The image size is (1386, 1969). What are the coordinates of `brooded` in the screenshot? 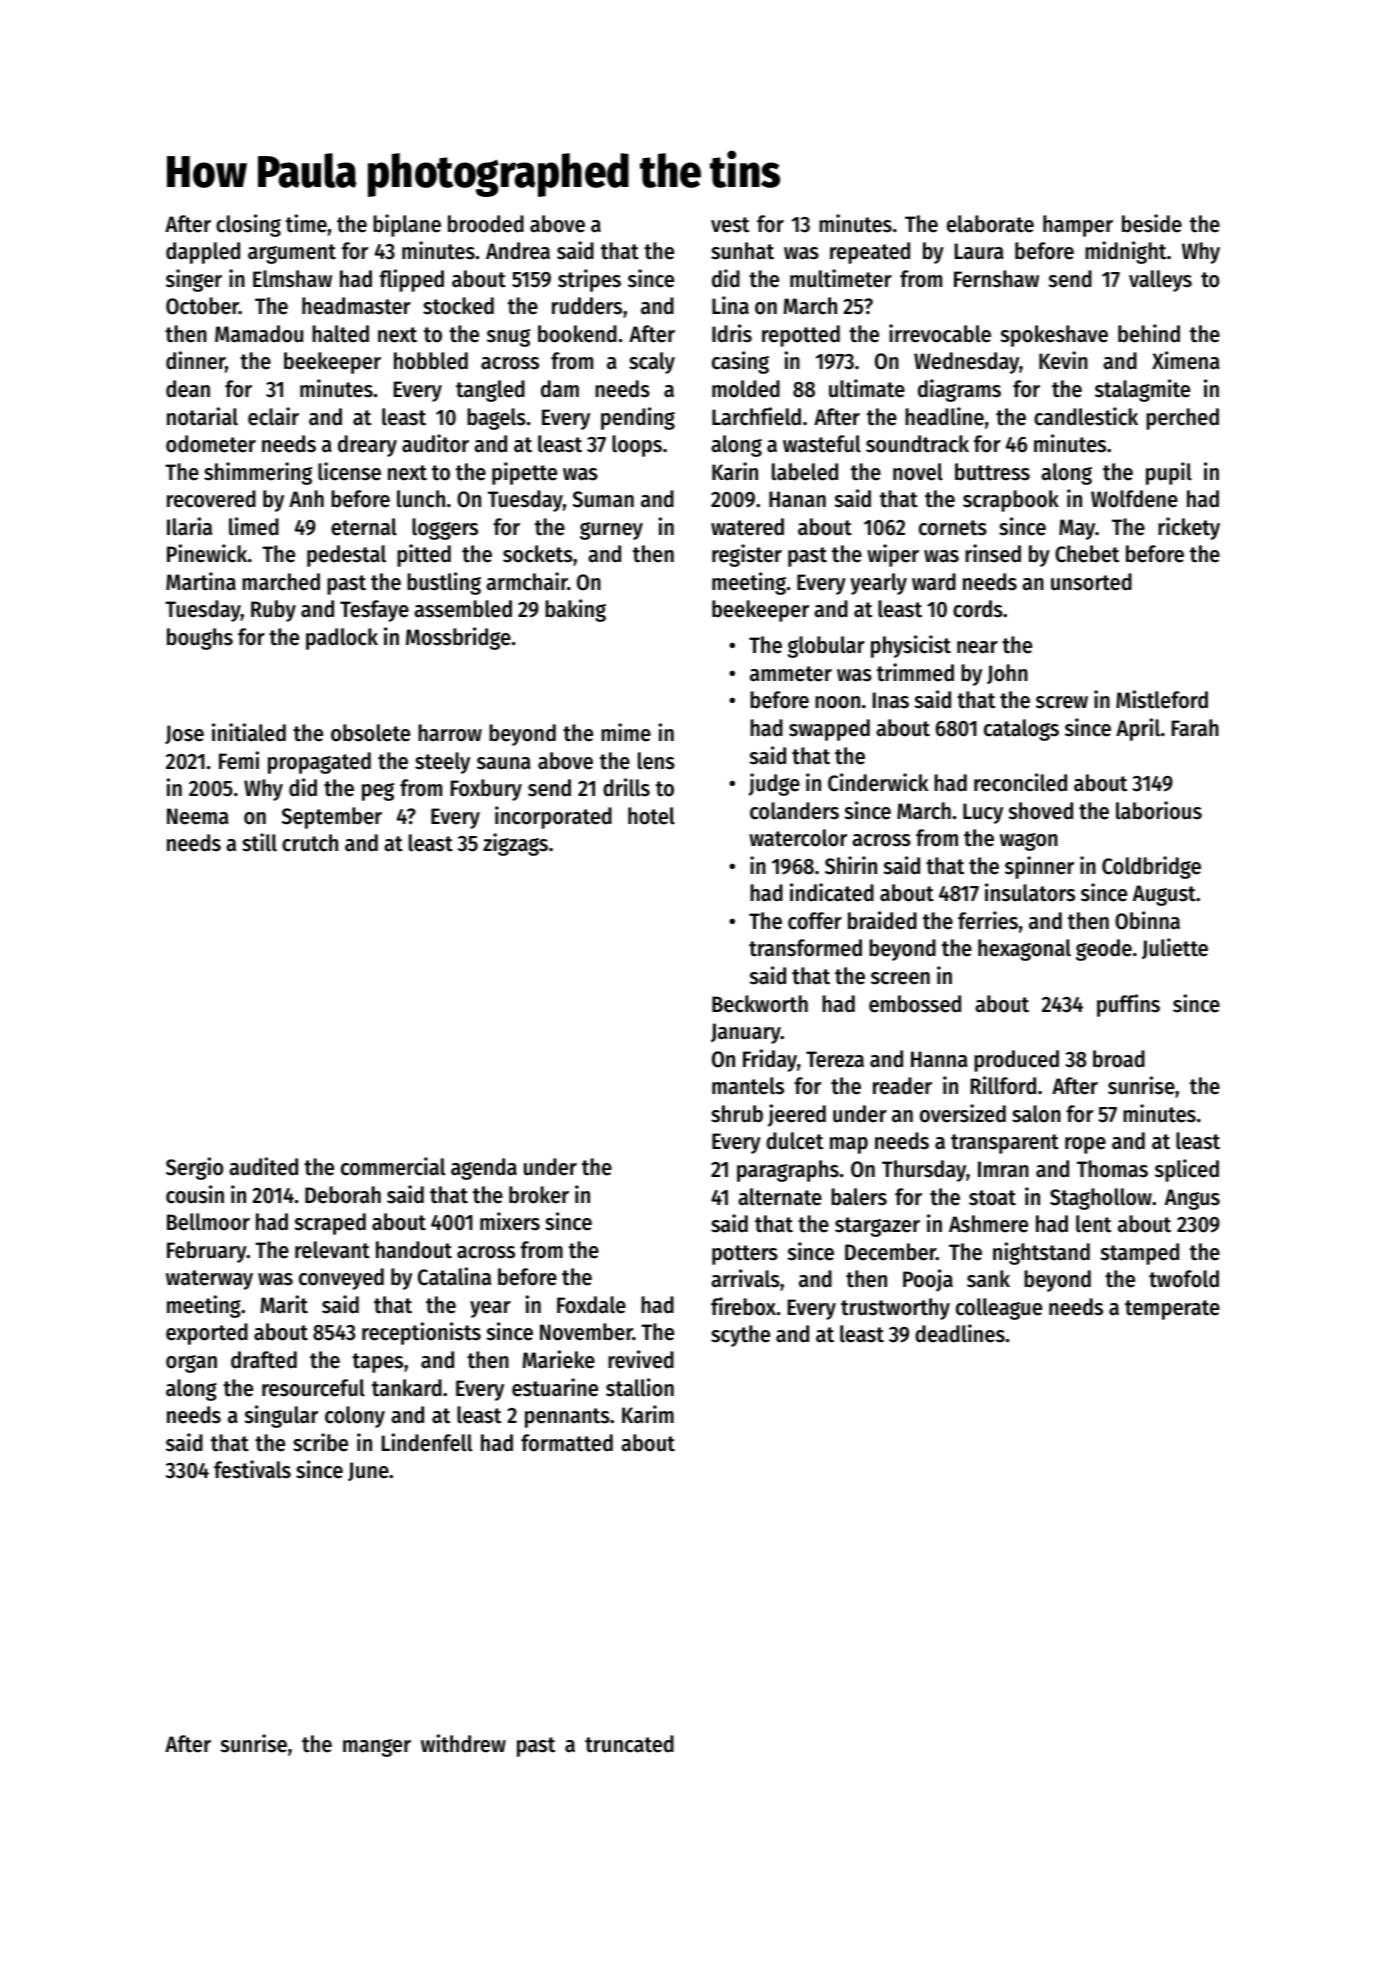 It's located at (486, 224).
